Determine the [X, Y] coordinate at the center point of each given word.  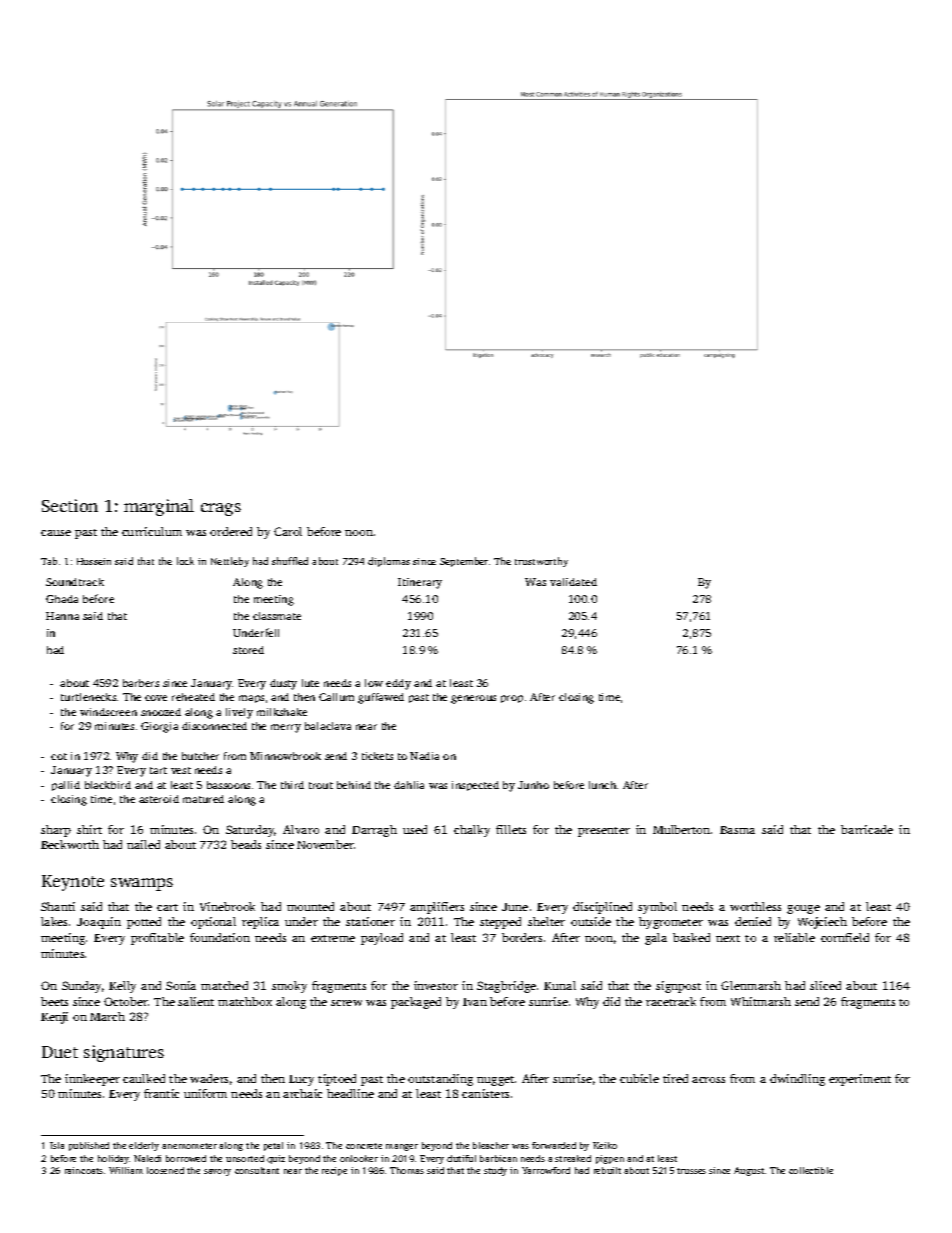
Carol [288, 531]
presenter [604, 832]
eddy [398, 684]
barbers [141, 683]
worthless [755, 906]
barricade [867, 829]
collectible [811, 1170]
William [126, 1170]
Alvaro [301, 829]
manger [402, 1147]
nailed [143, 844]
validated [573, 582]
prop [512, 699]
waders [209, 1078]
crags [221, 509]
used [415, 829]
